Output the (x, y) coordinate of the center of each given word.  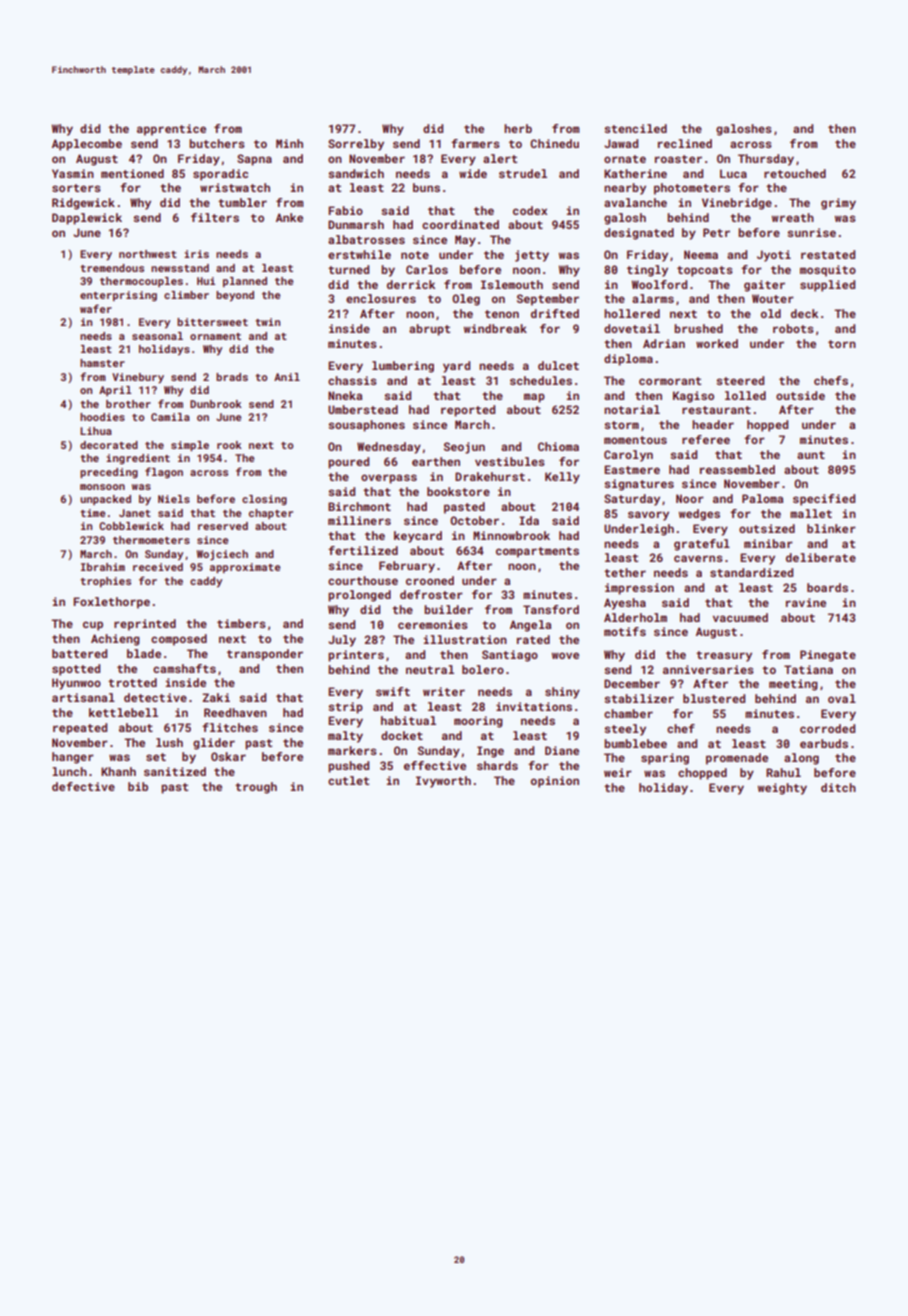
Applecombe (87, 145)
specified (824, 500)
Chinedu (554, 143)
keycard (418, 537)
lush (169, 742)
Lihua (96, 431)
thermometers (151, 540)
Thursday (766, 160)
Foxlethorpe (111, 603)
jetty (532, 256)
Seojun (464, 448)
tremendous (112, 268)
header (713, 424)
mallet (811, 513)
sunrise (811, 232)
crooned (430, 580)
